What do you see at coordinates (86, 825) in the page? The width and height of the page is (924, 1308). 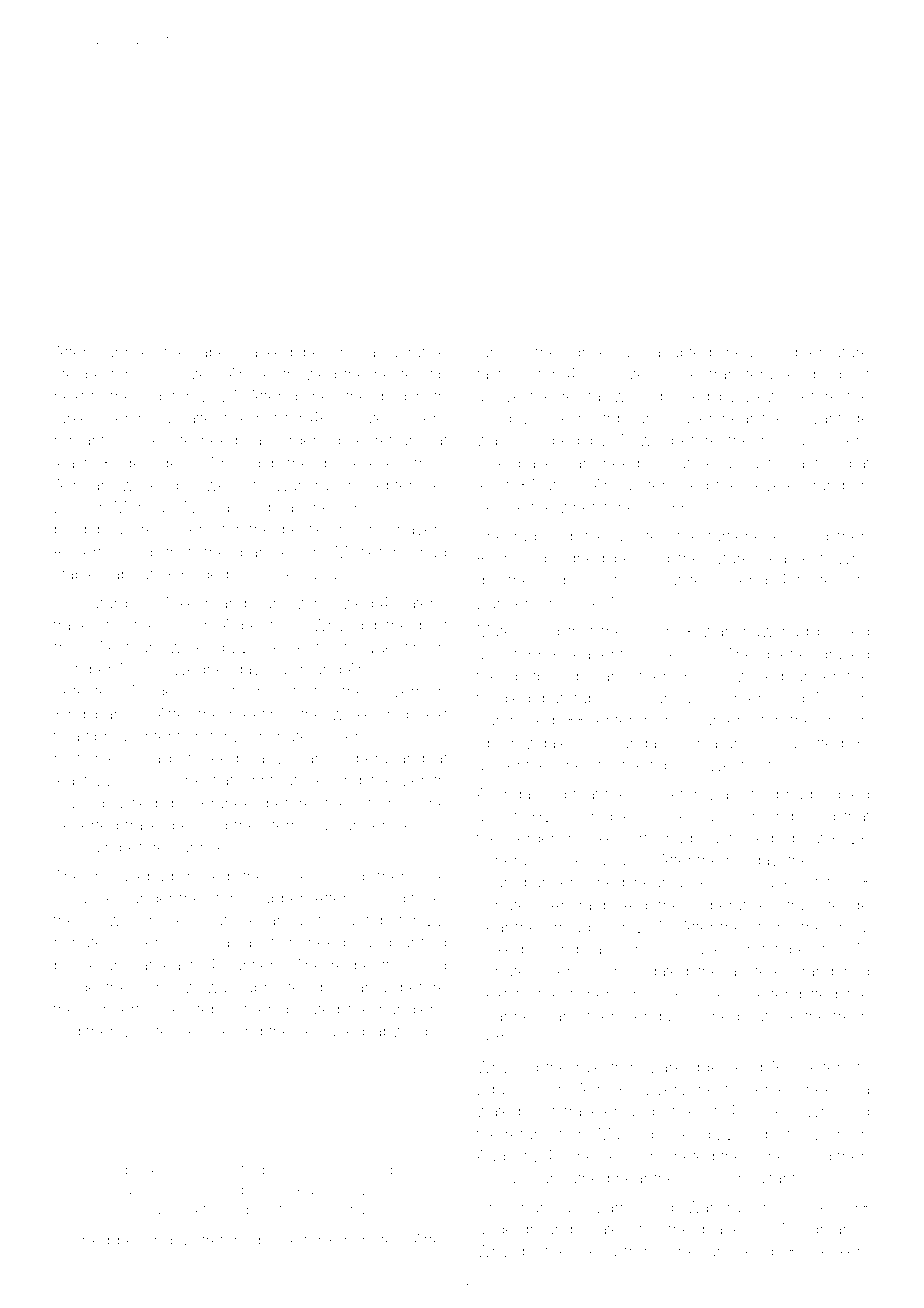 I see `deserted` at bounding box center [86, 825].
